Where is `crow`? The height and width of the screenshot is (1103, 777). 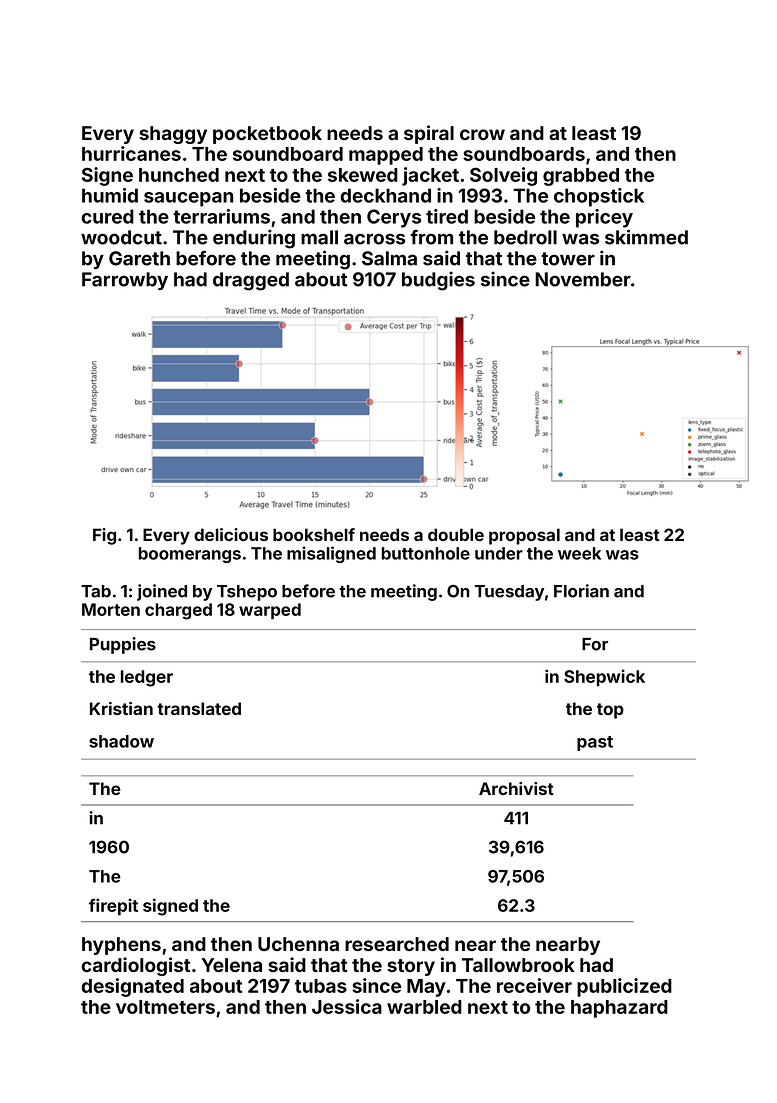 crow is located at coordinates (482, 134).
